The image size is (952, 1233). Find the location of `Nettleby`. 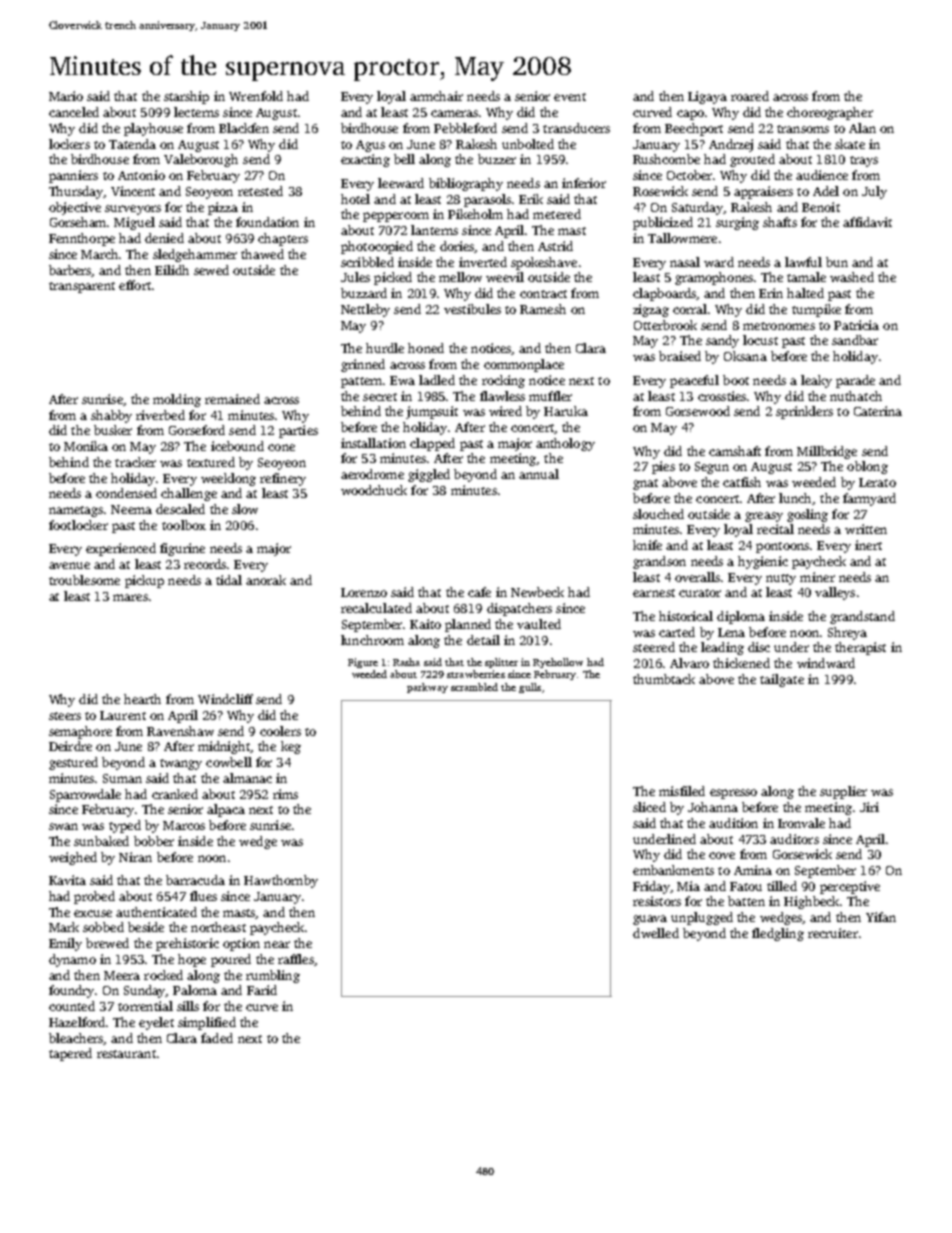

Nettleby is located at coordinates (365, 310).
